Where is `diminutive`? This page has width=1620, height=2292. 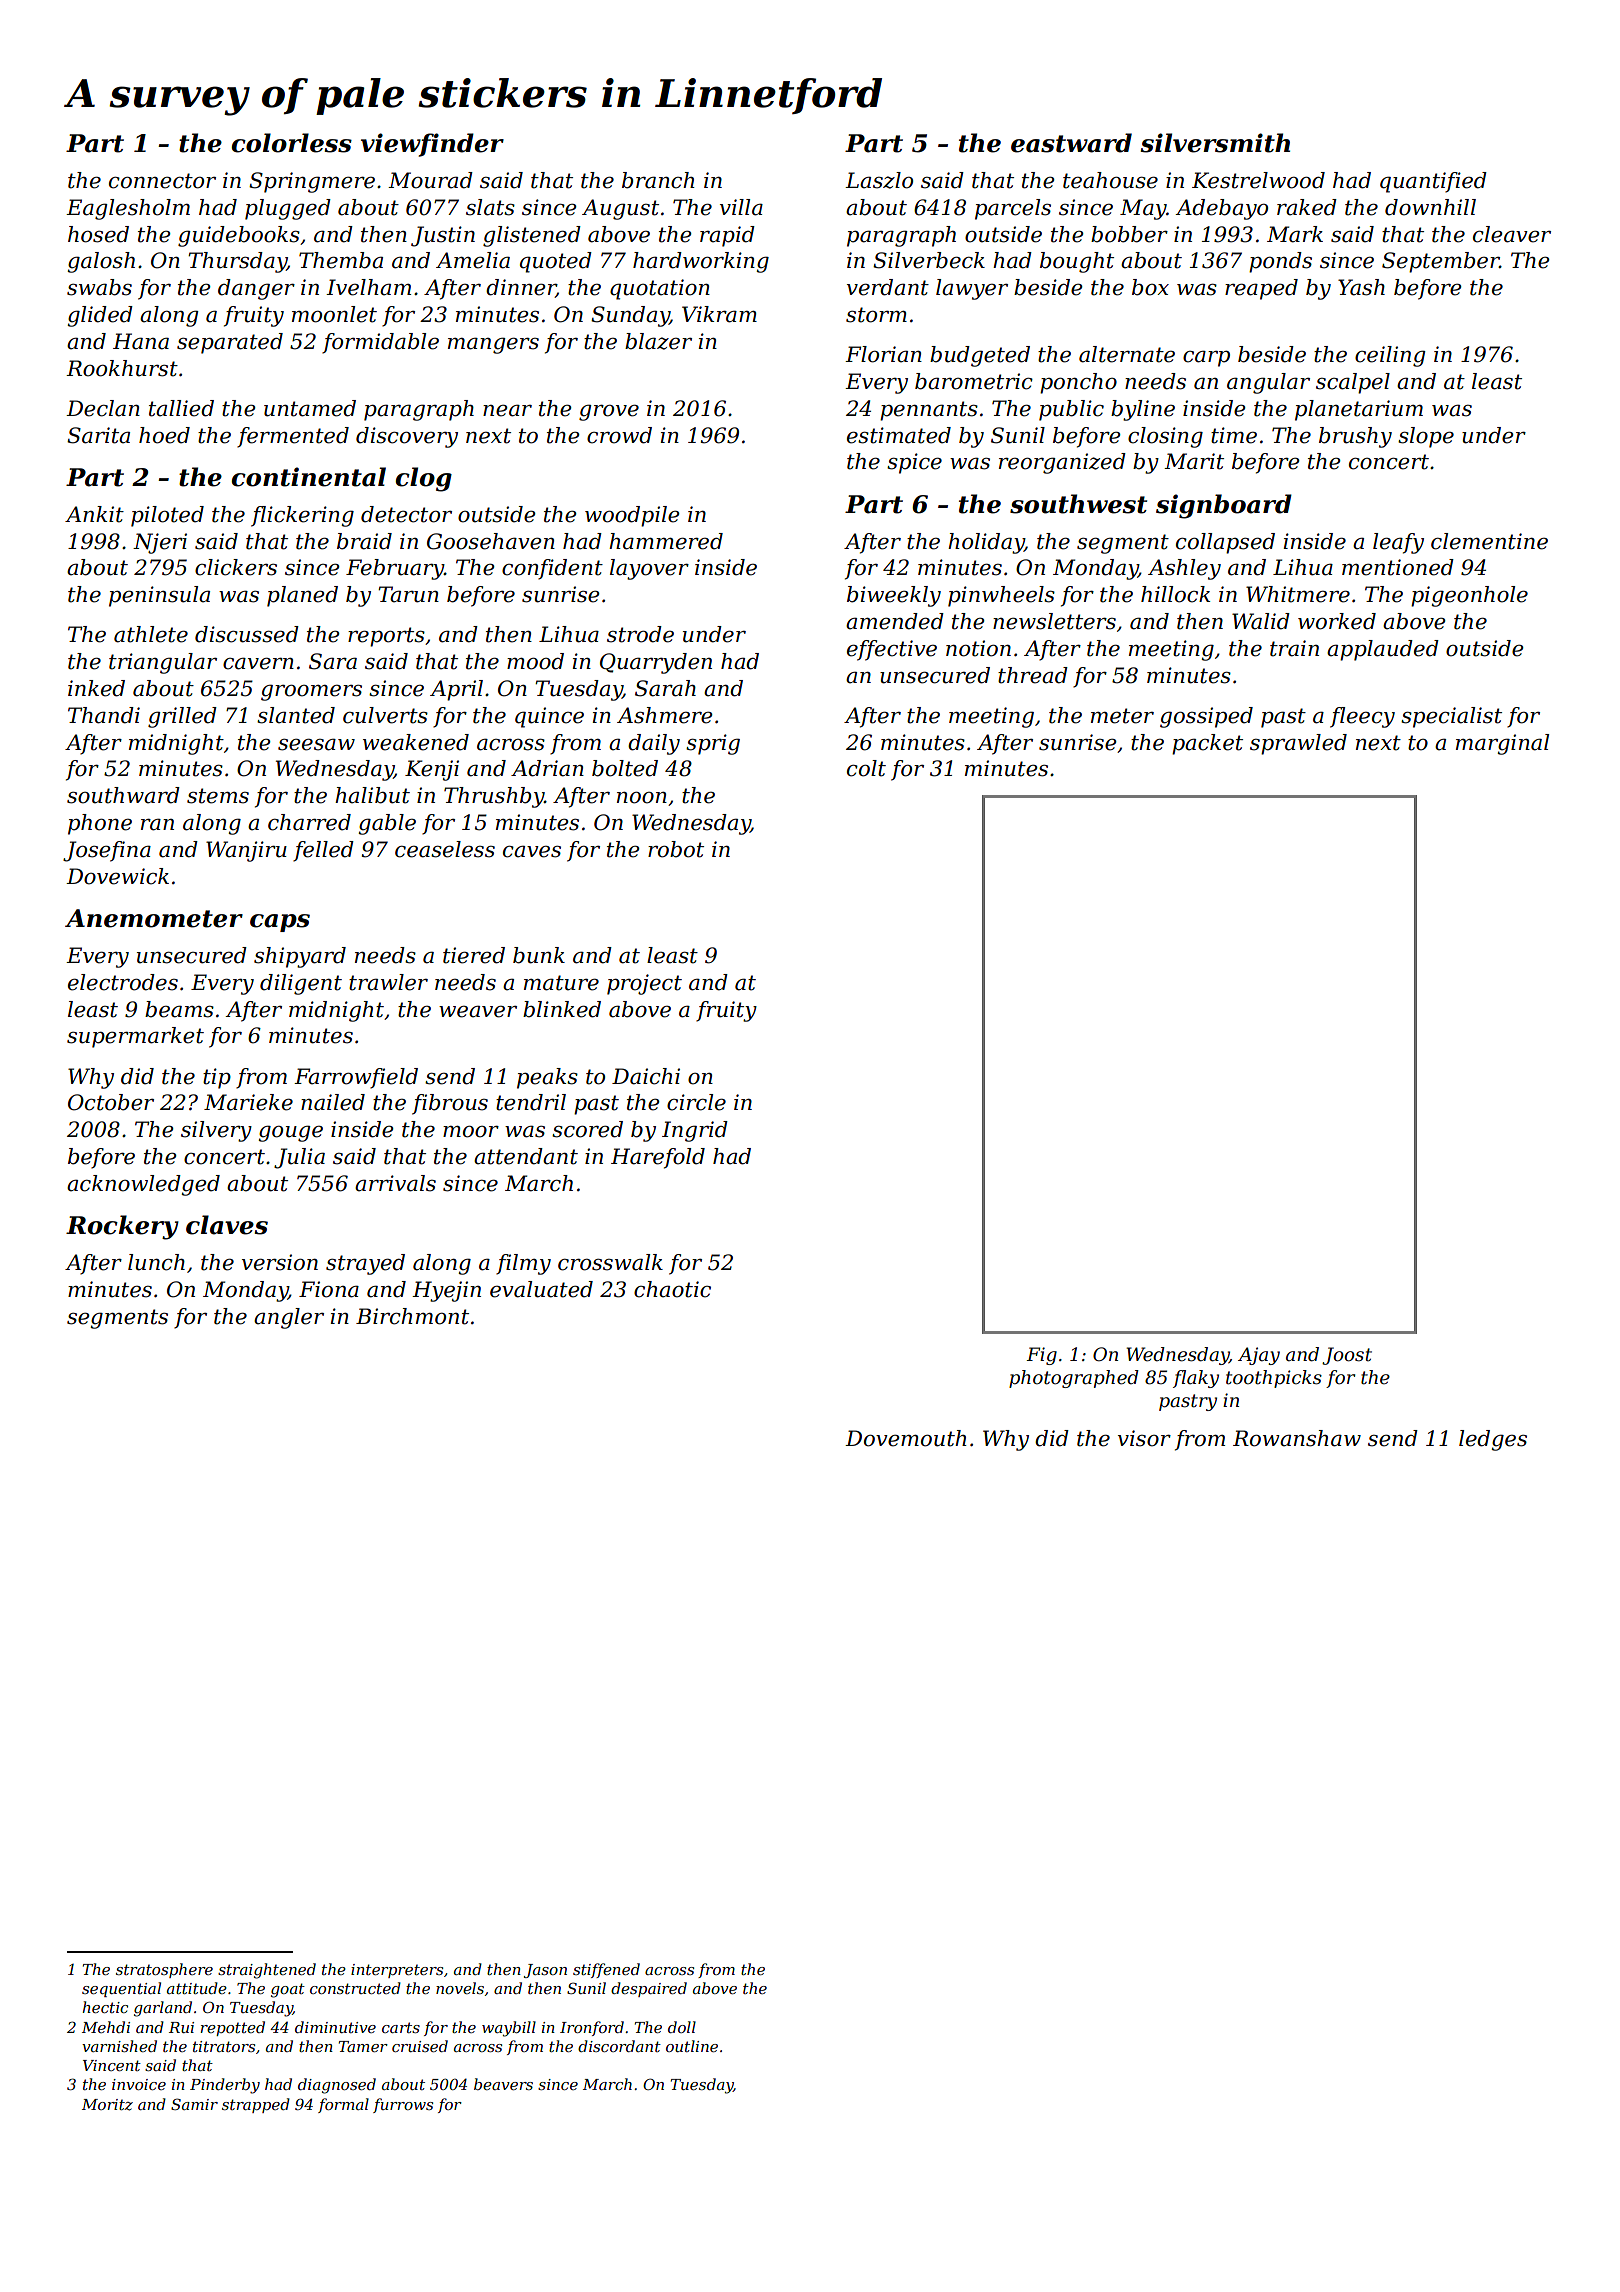 diminutive is located at coordinates (335, 2027).
